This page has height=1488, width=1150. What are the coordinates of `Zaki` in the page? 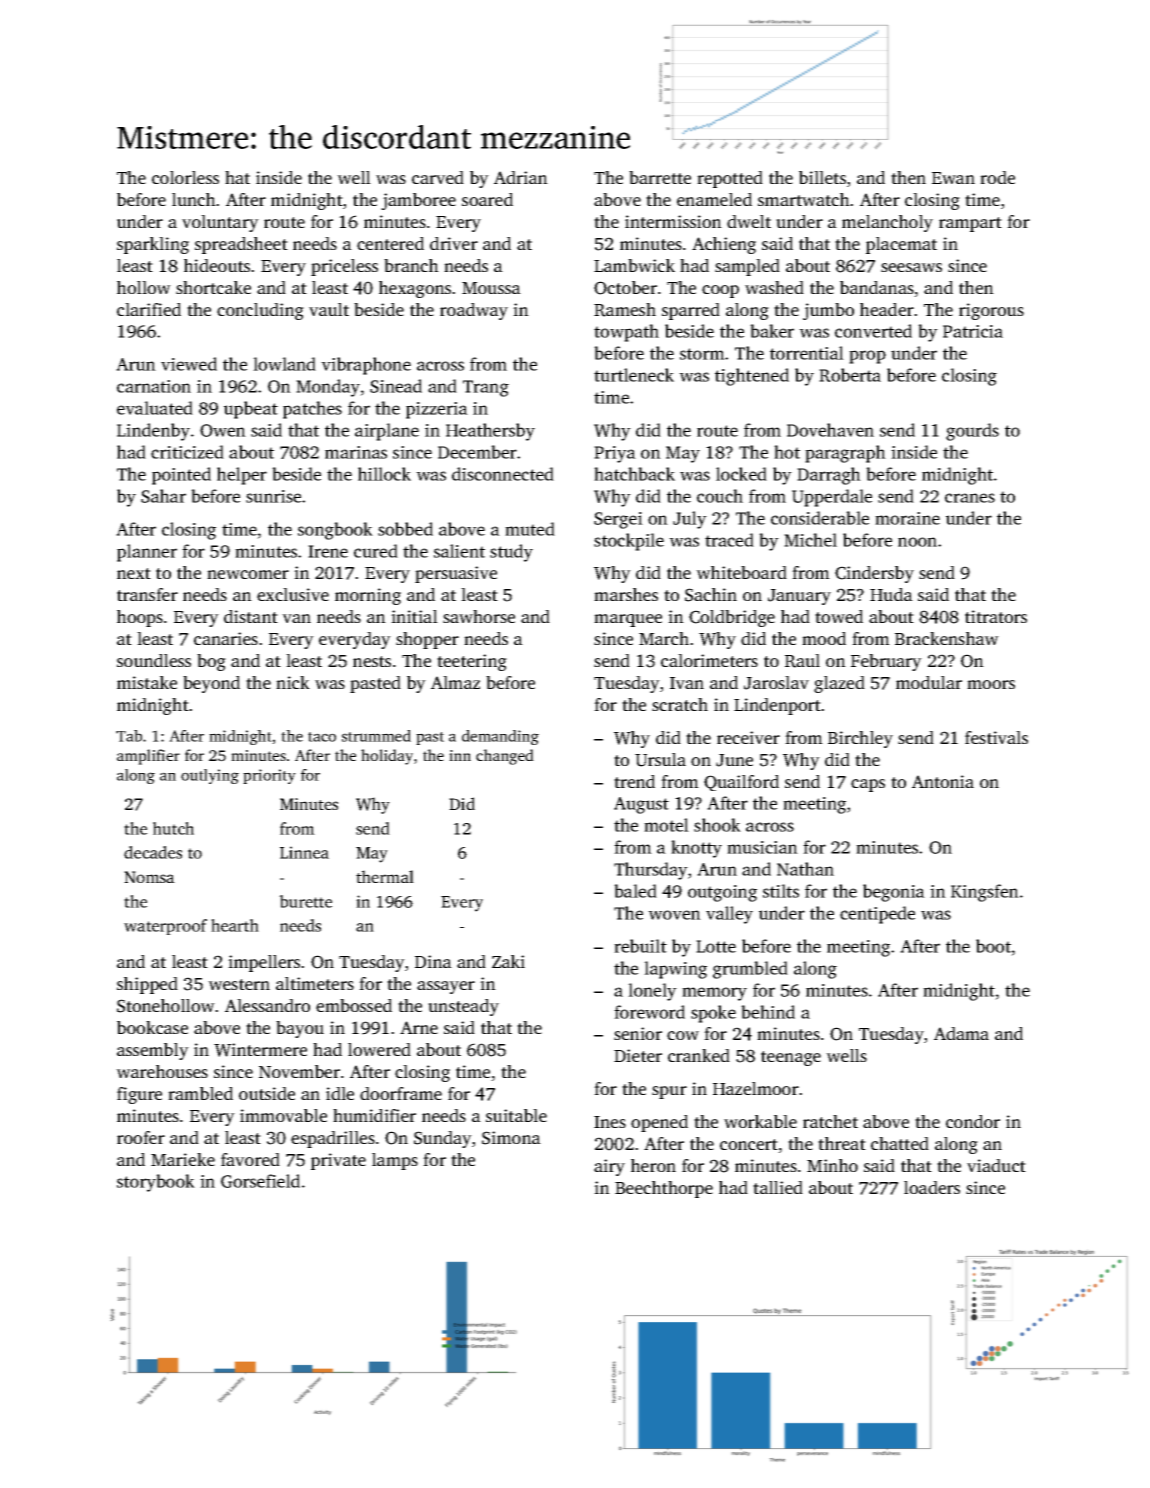 It's located at (508, 961).
